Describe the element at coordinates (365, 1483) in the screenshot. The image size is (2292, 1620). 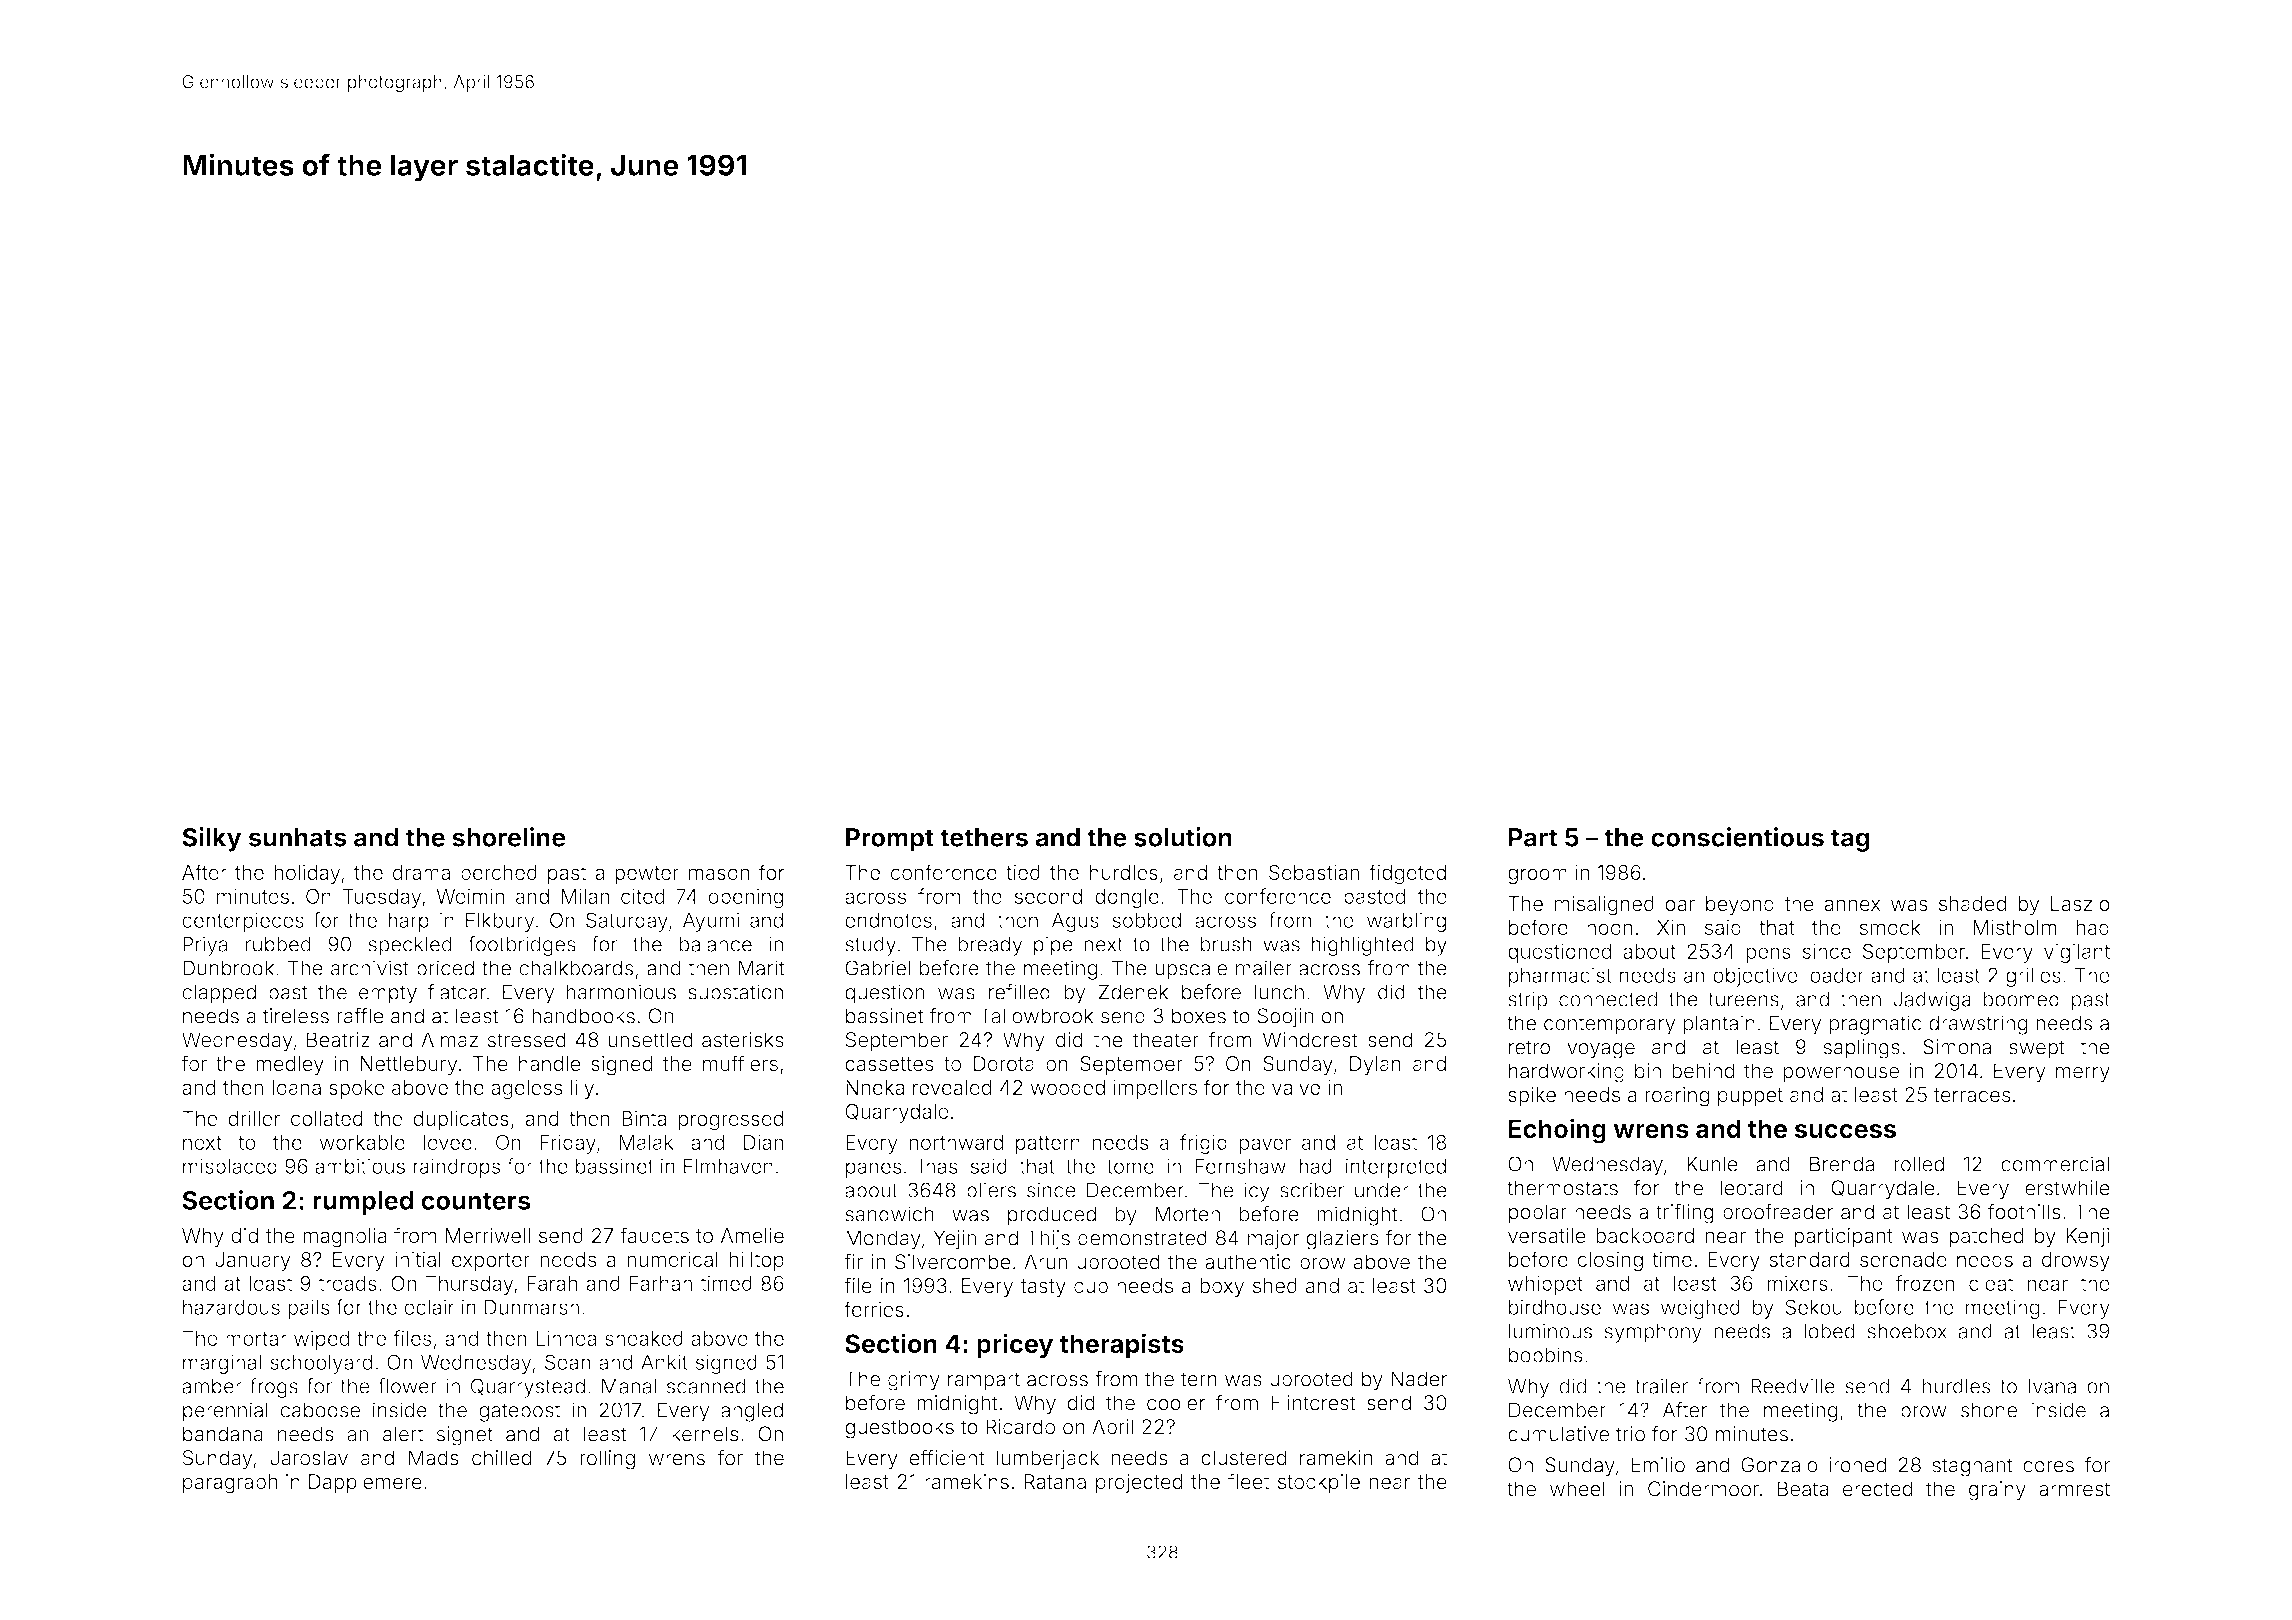
I see `Dapplemere` at that location.
